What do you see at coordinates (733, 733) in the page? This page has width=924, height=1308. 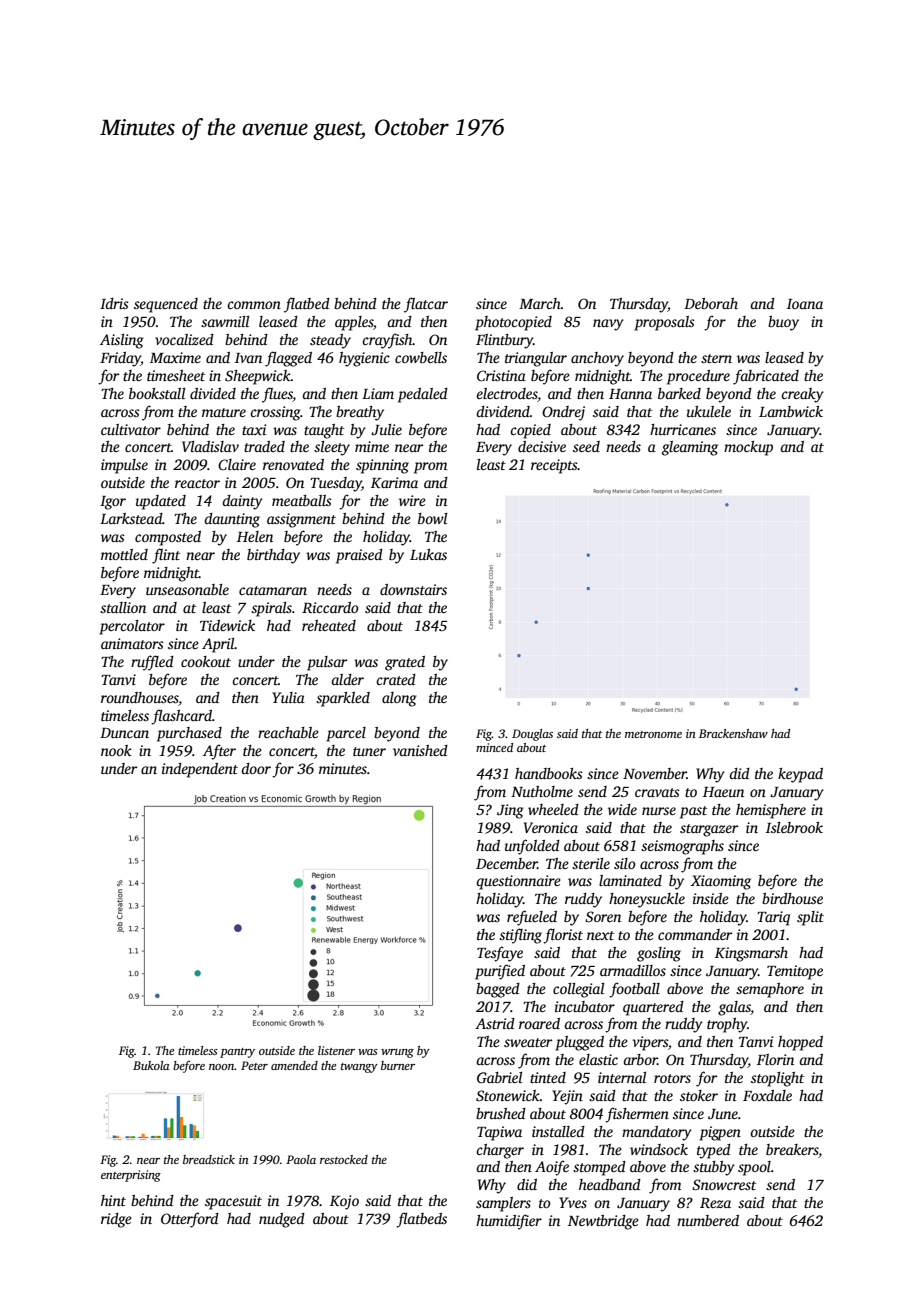 I see `Brackenshaw` at bounding box center [733, 733].
